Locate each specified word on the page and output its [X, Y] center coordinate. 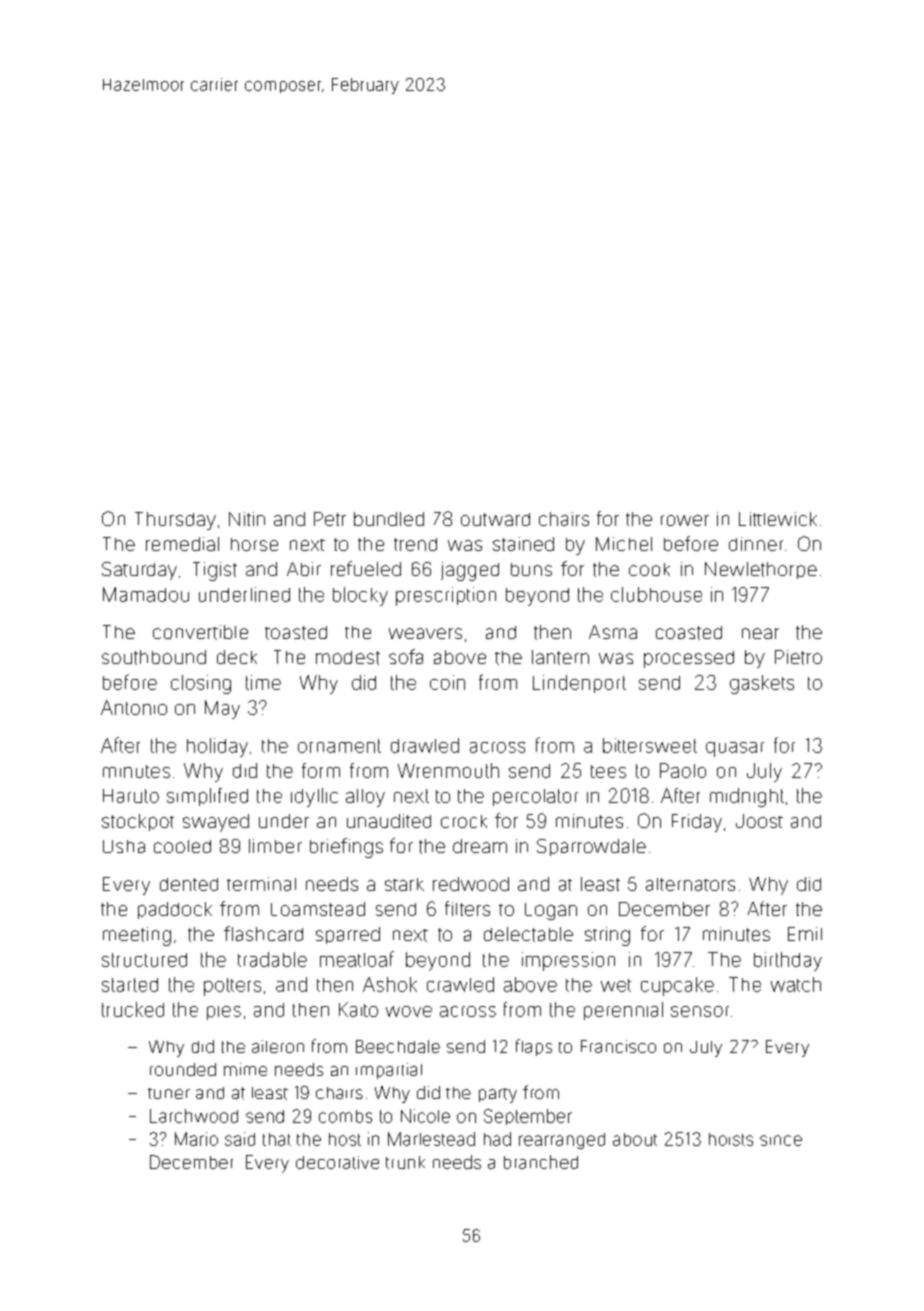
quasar [735, 749]
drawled [425, 745]
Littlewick [778, 519]
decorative [337, 1162]
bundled [389, 519]
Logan [551, 911]
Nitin [247, 519]
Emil [805, 934]
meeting [137, 936]
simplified [207, 797]
